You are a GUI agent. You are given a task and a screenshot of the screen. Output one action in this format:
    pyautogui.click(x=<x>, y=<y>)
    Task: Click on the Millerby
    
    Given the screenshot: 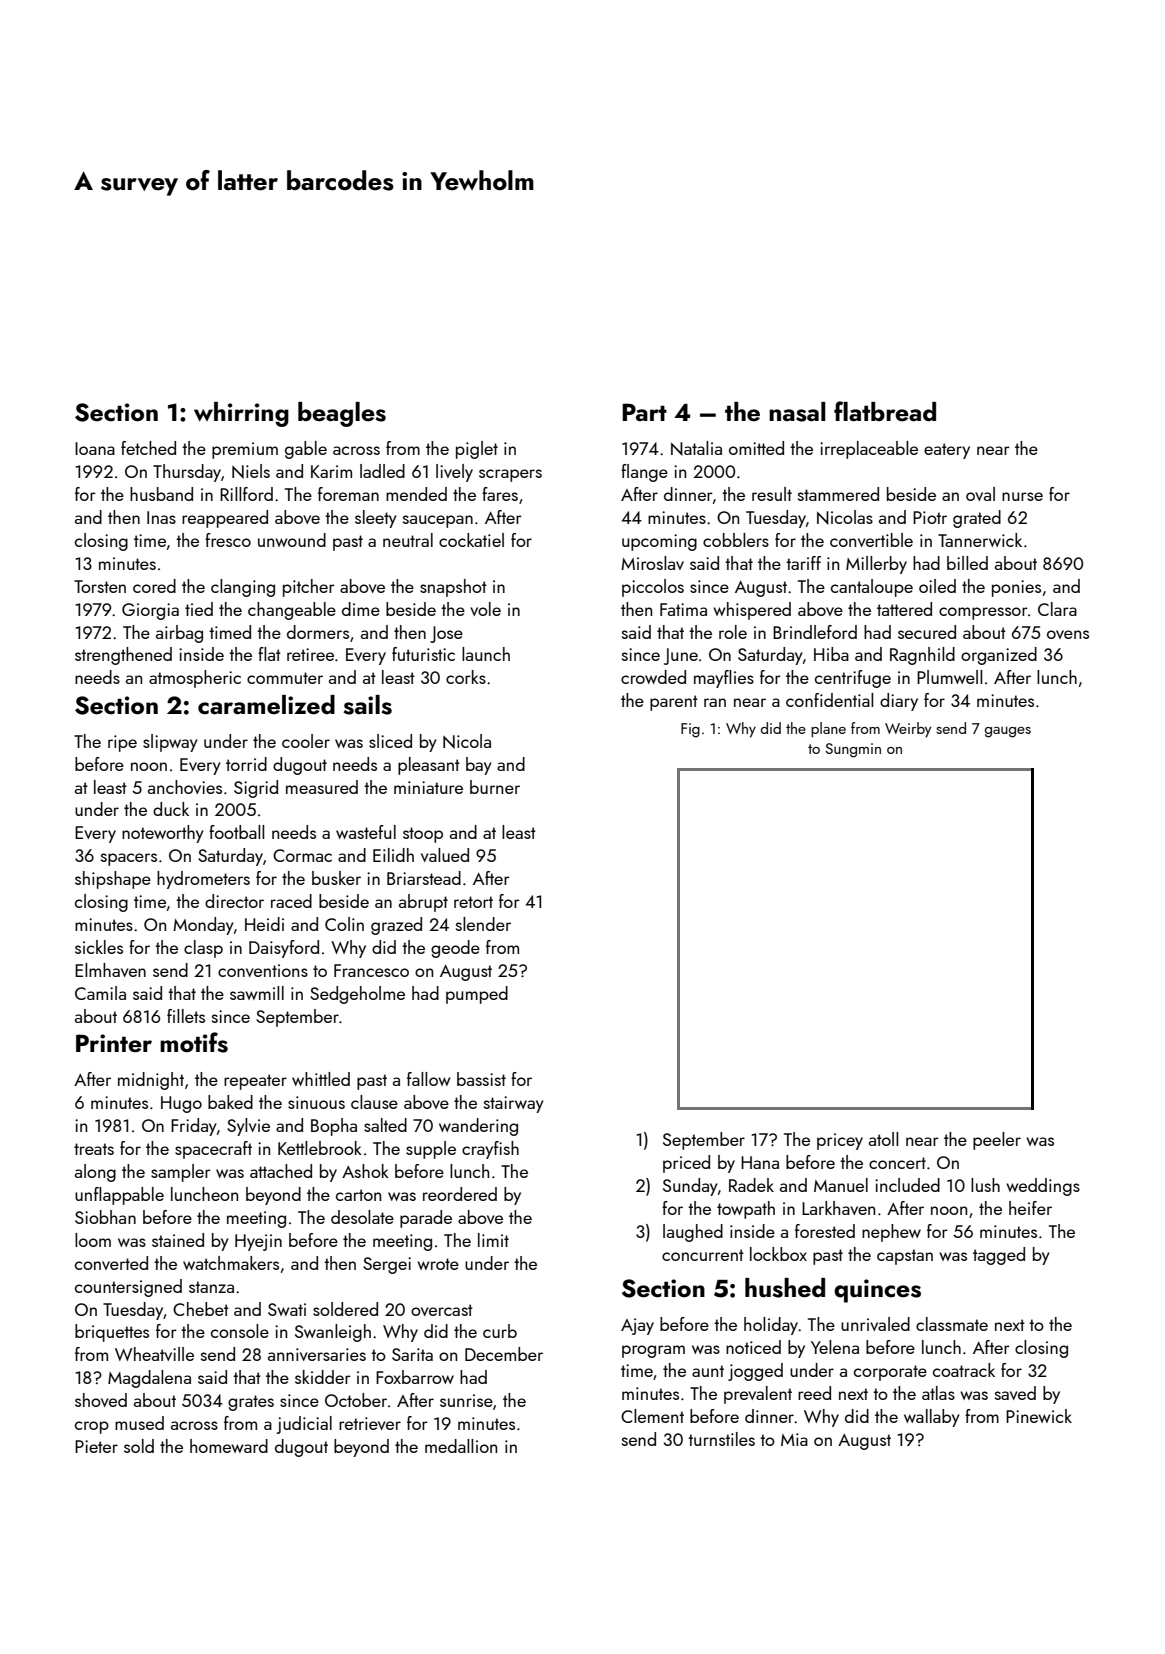 What is the action you would take?
    pyautogui.click(x=876, y=565)
